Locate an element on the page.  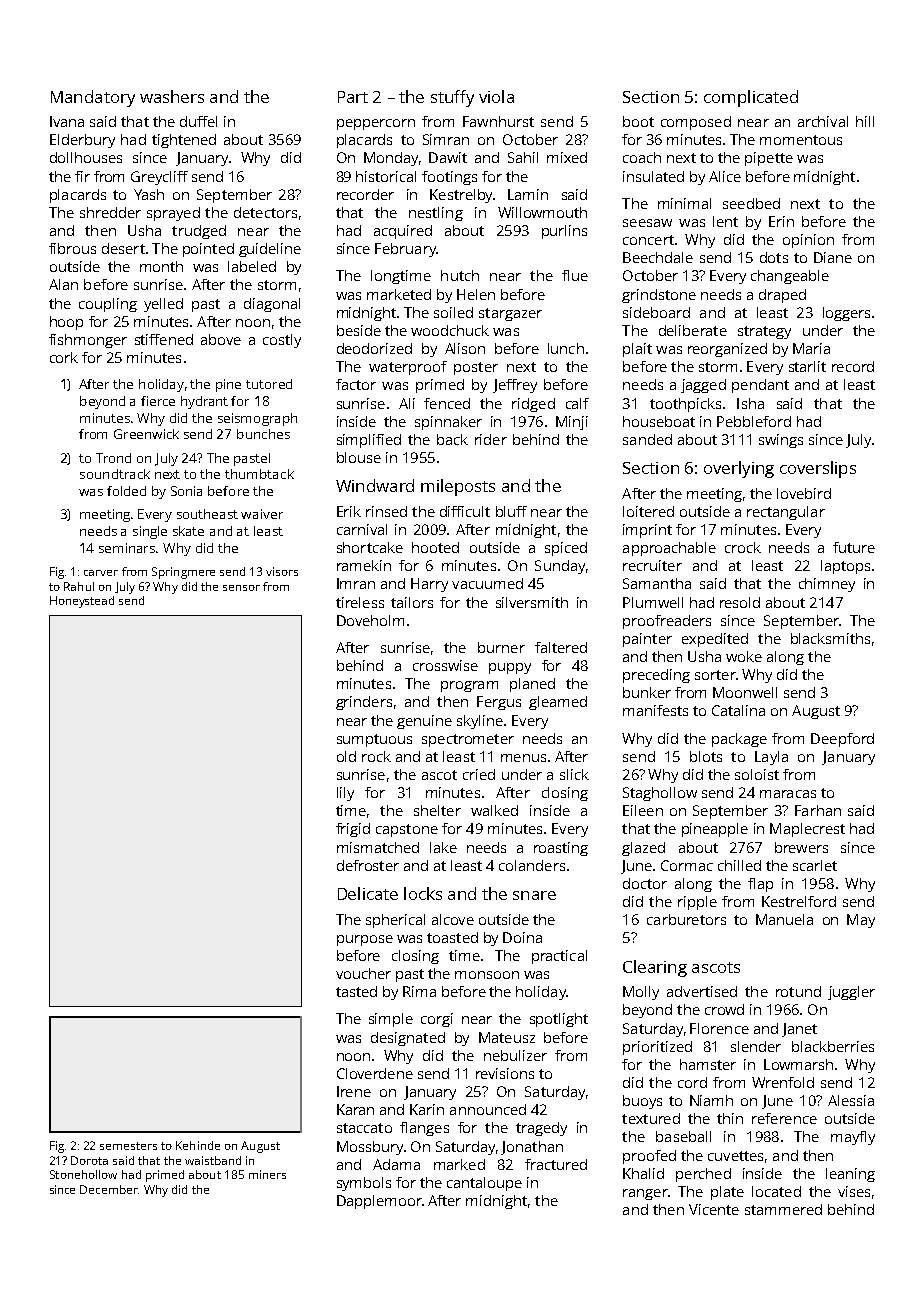
voucher is located at coordinates (363, 973).
